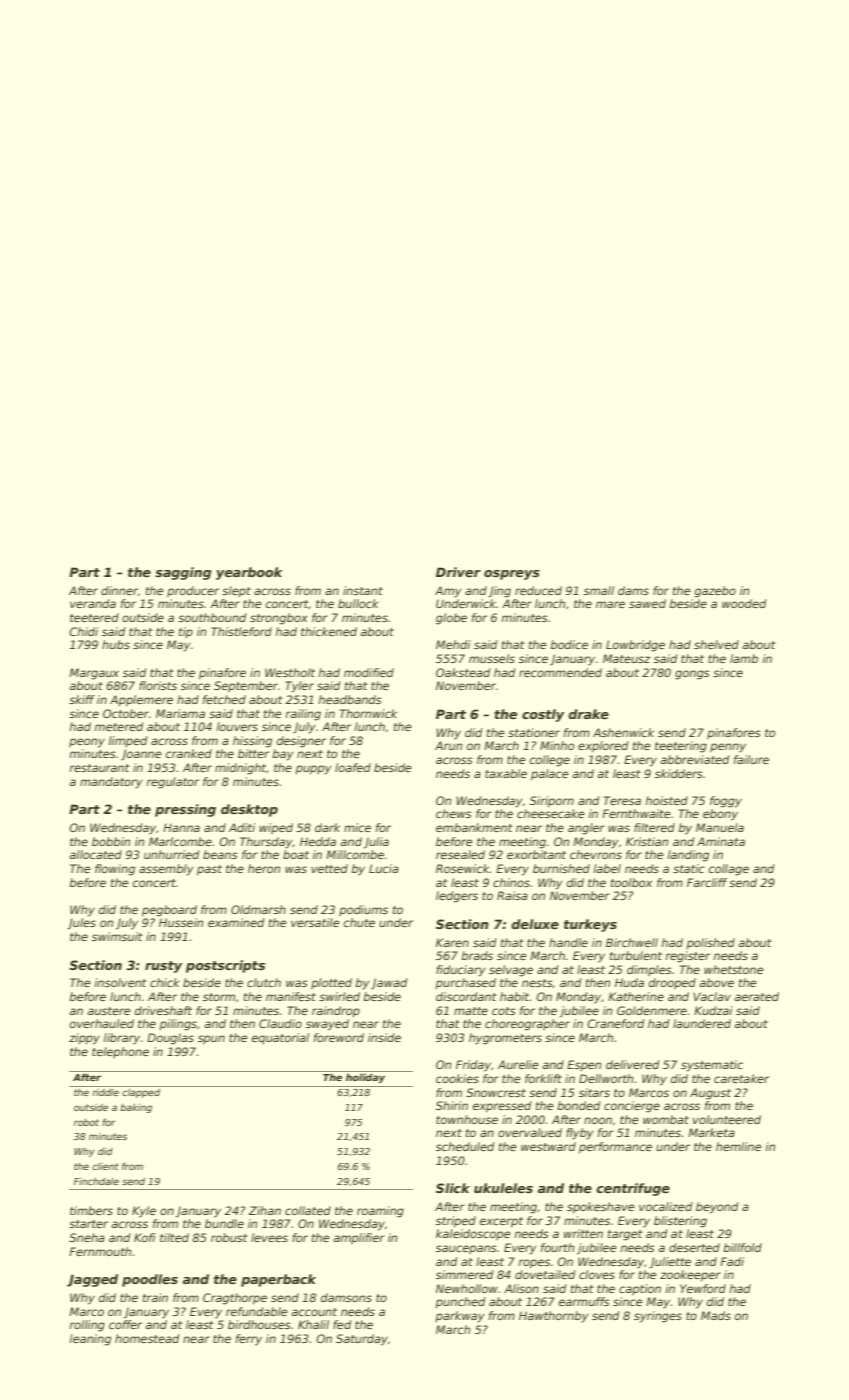 The height and width of the document is (1400, 849). I want to click on bullock, so click(358, 603).
